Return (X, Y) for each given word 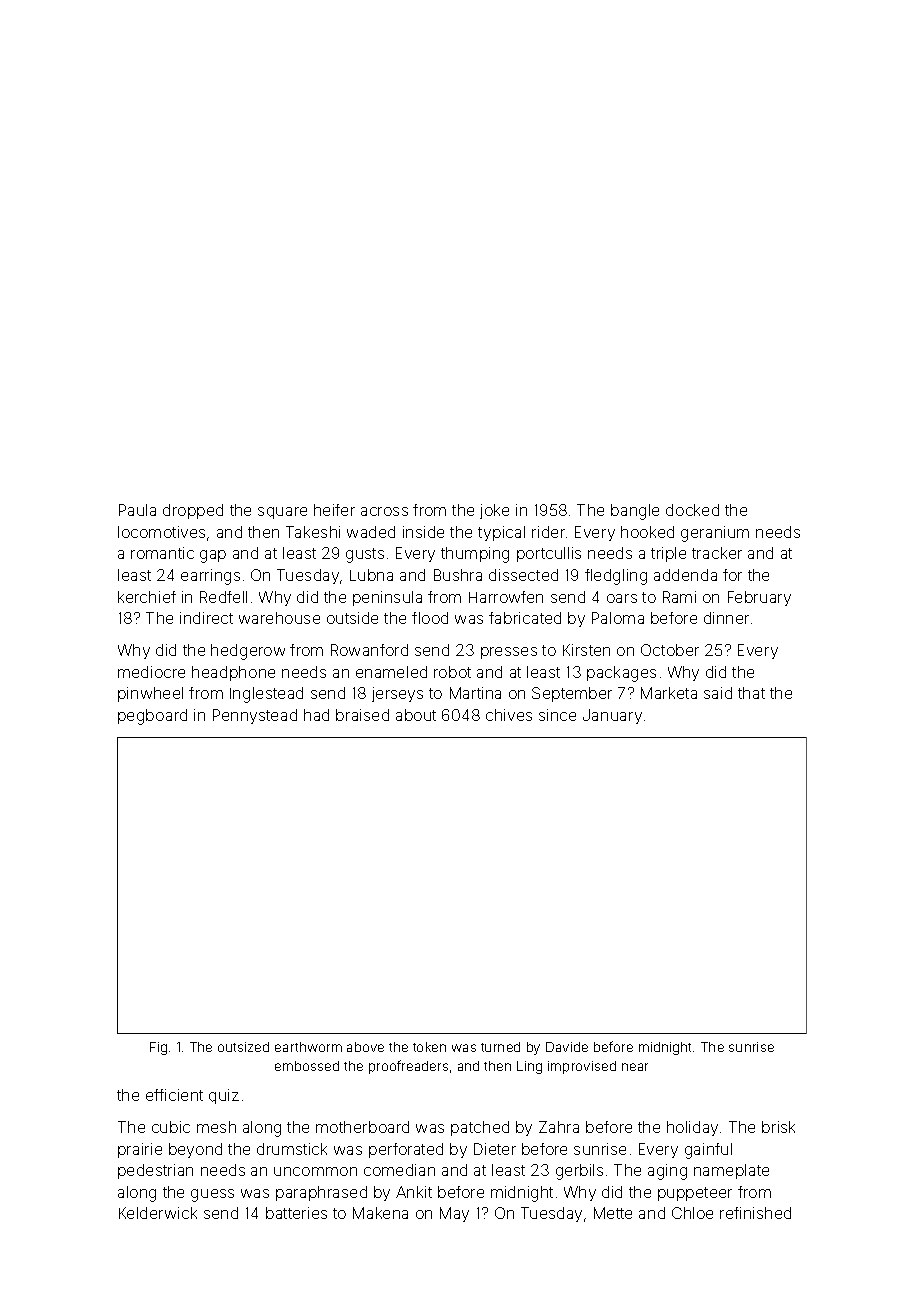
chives (509, 715)
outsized (243, 1047)
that (751, 693)
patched (480, 1128)
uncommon (315, 1171)
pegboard (152, 717)
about (416, 715)
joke (494, 511)
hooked (647, 532)
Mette (613, 1213)
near (635, 1067)
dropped (193, 511)
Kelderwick (158, 1213)
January (612, 716)
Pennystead (255, 716)
